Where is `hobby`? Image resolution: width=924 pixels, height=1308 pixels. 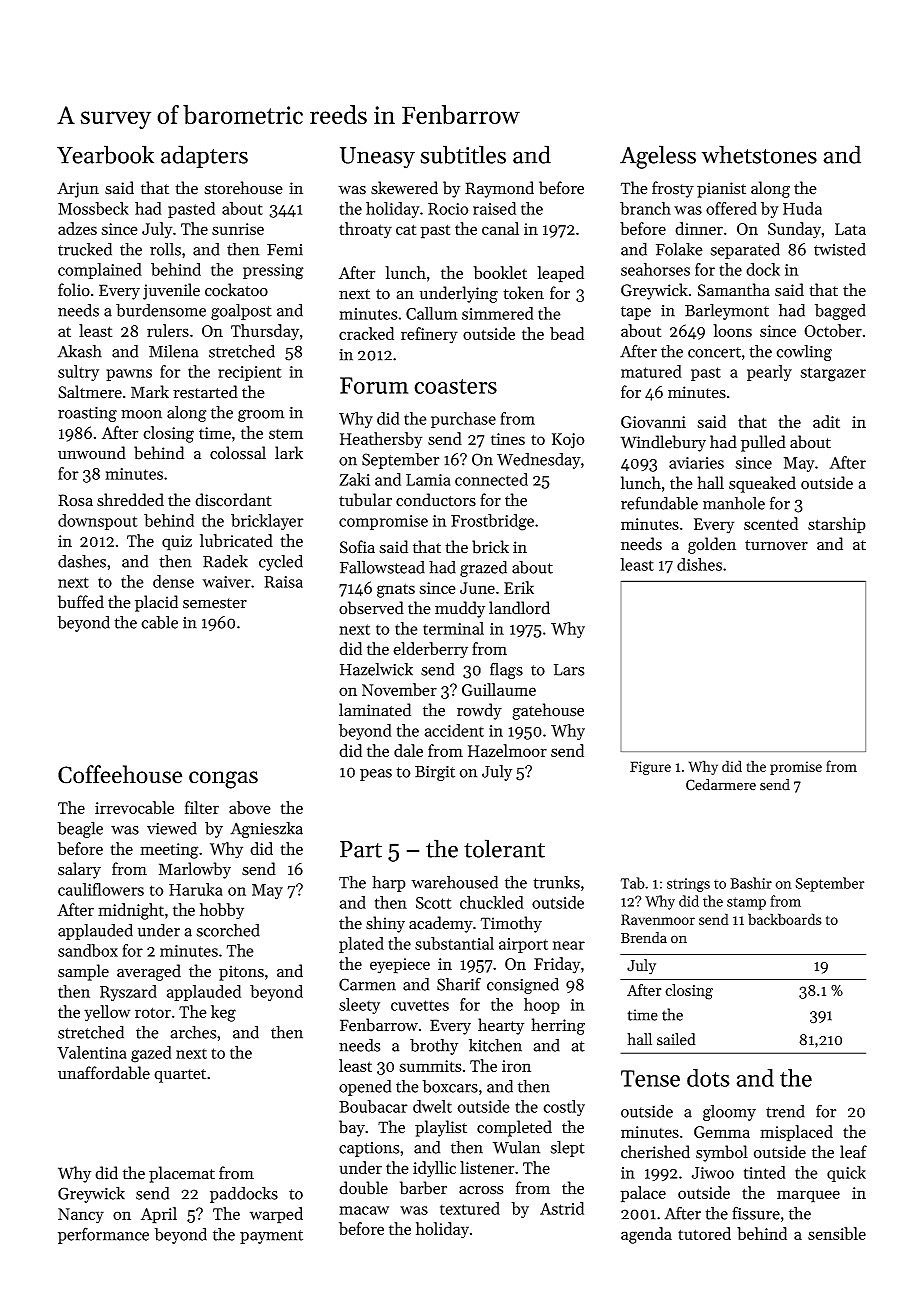
hobby is located at coordinates (222, 911).
